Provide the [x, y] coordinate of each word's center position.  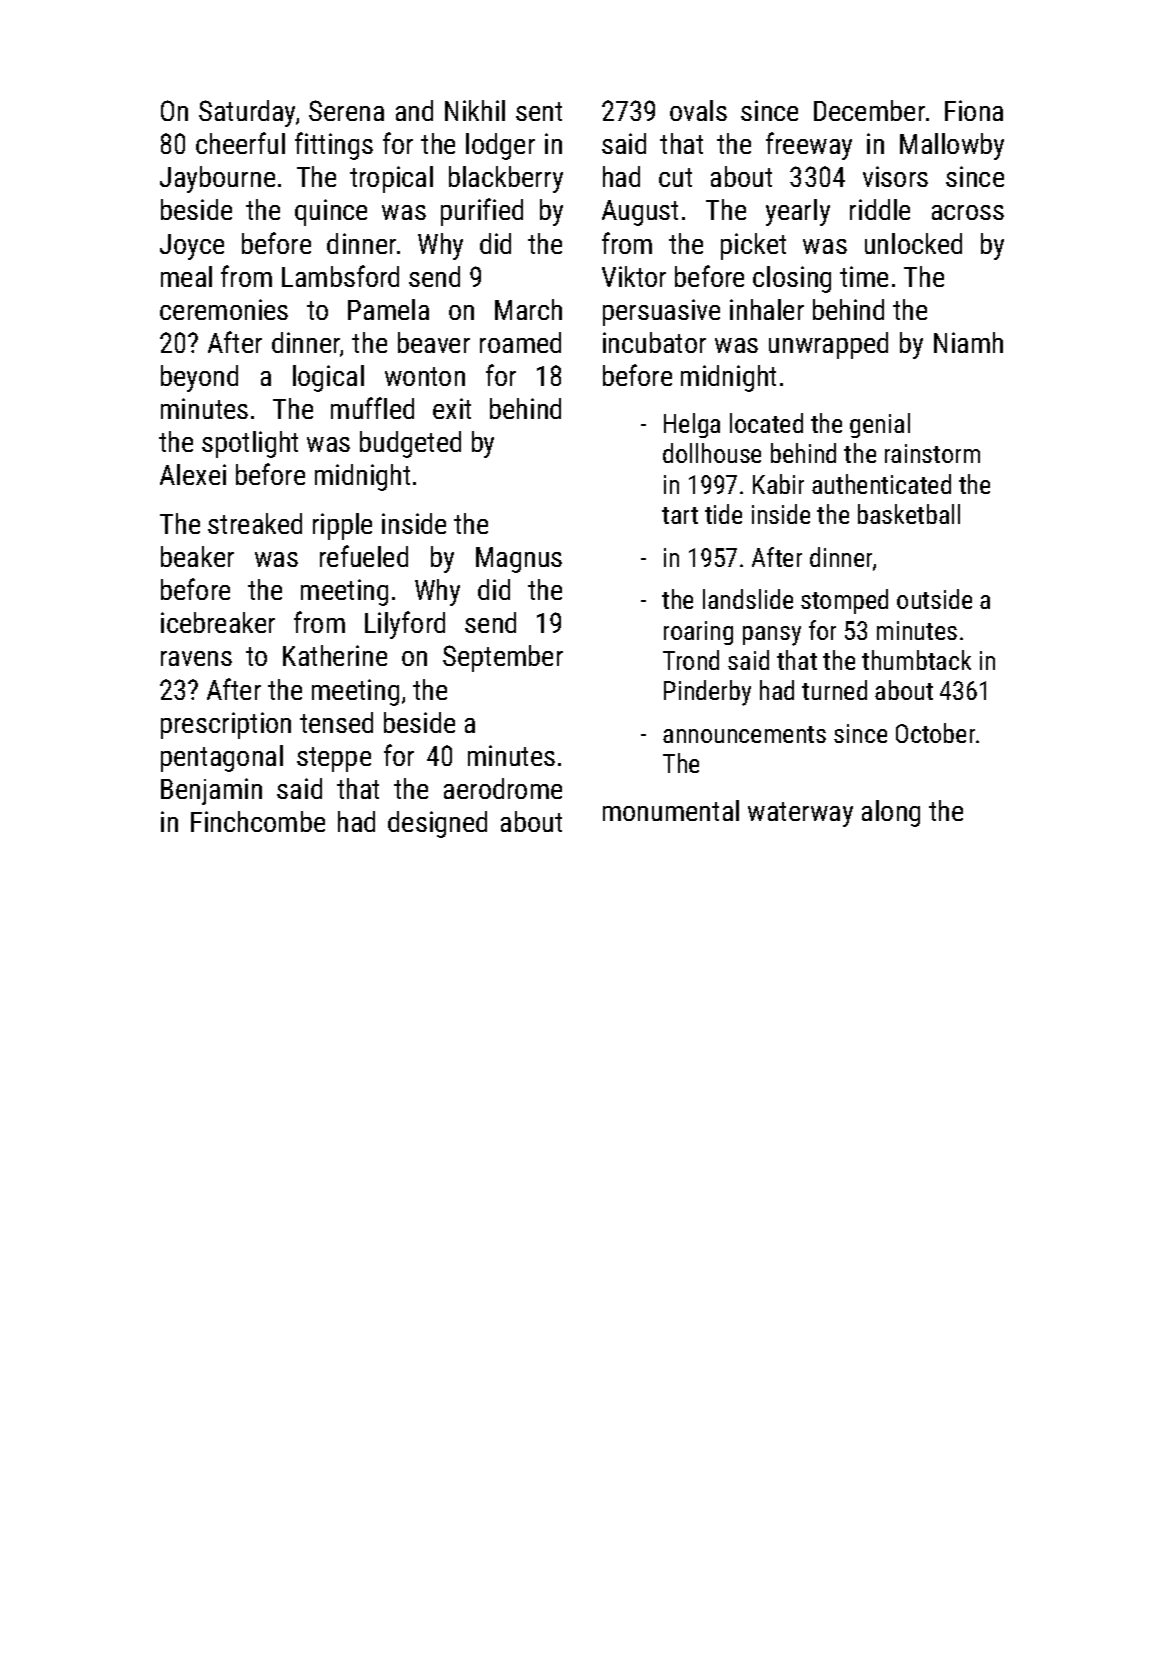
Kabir [778, 484]
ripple [342, 526]
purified [482, 212]
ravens [196, 658]
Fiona [974, 110]
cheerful [240, 143]
